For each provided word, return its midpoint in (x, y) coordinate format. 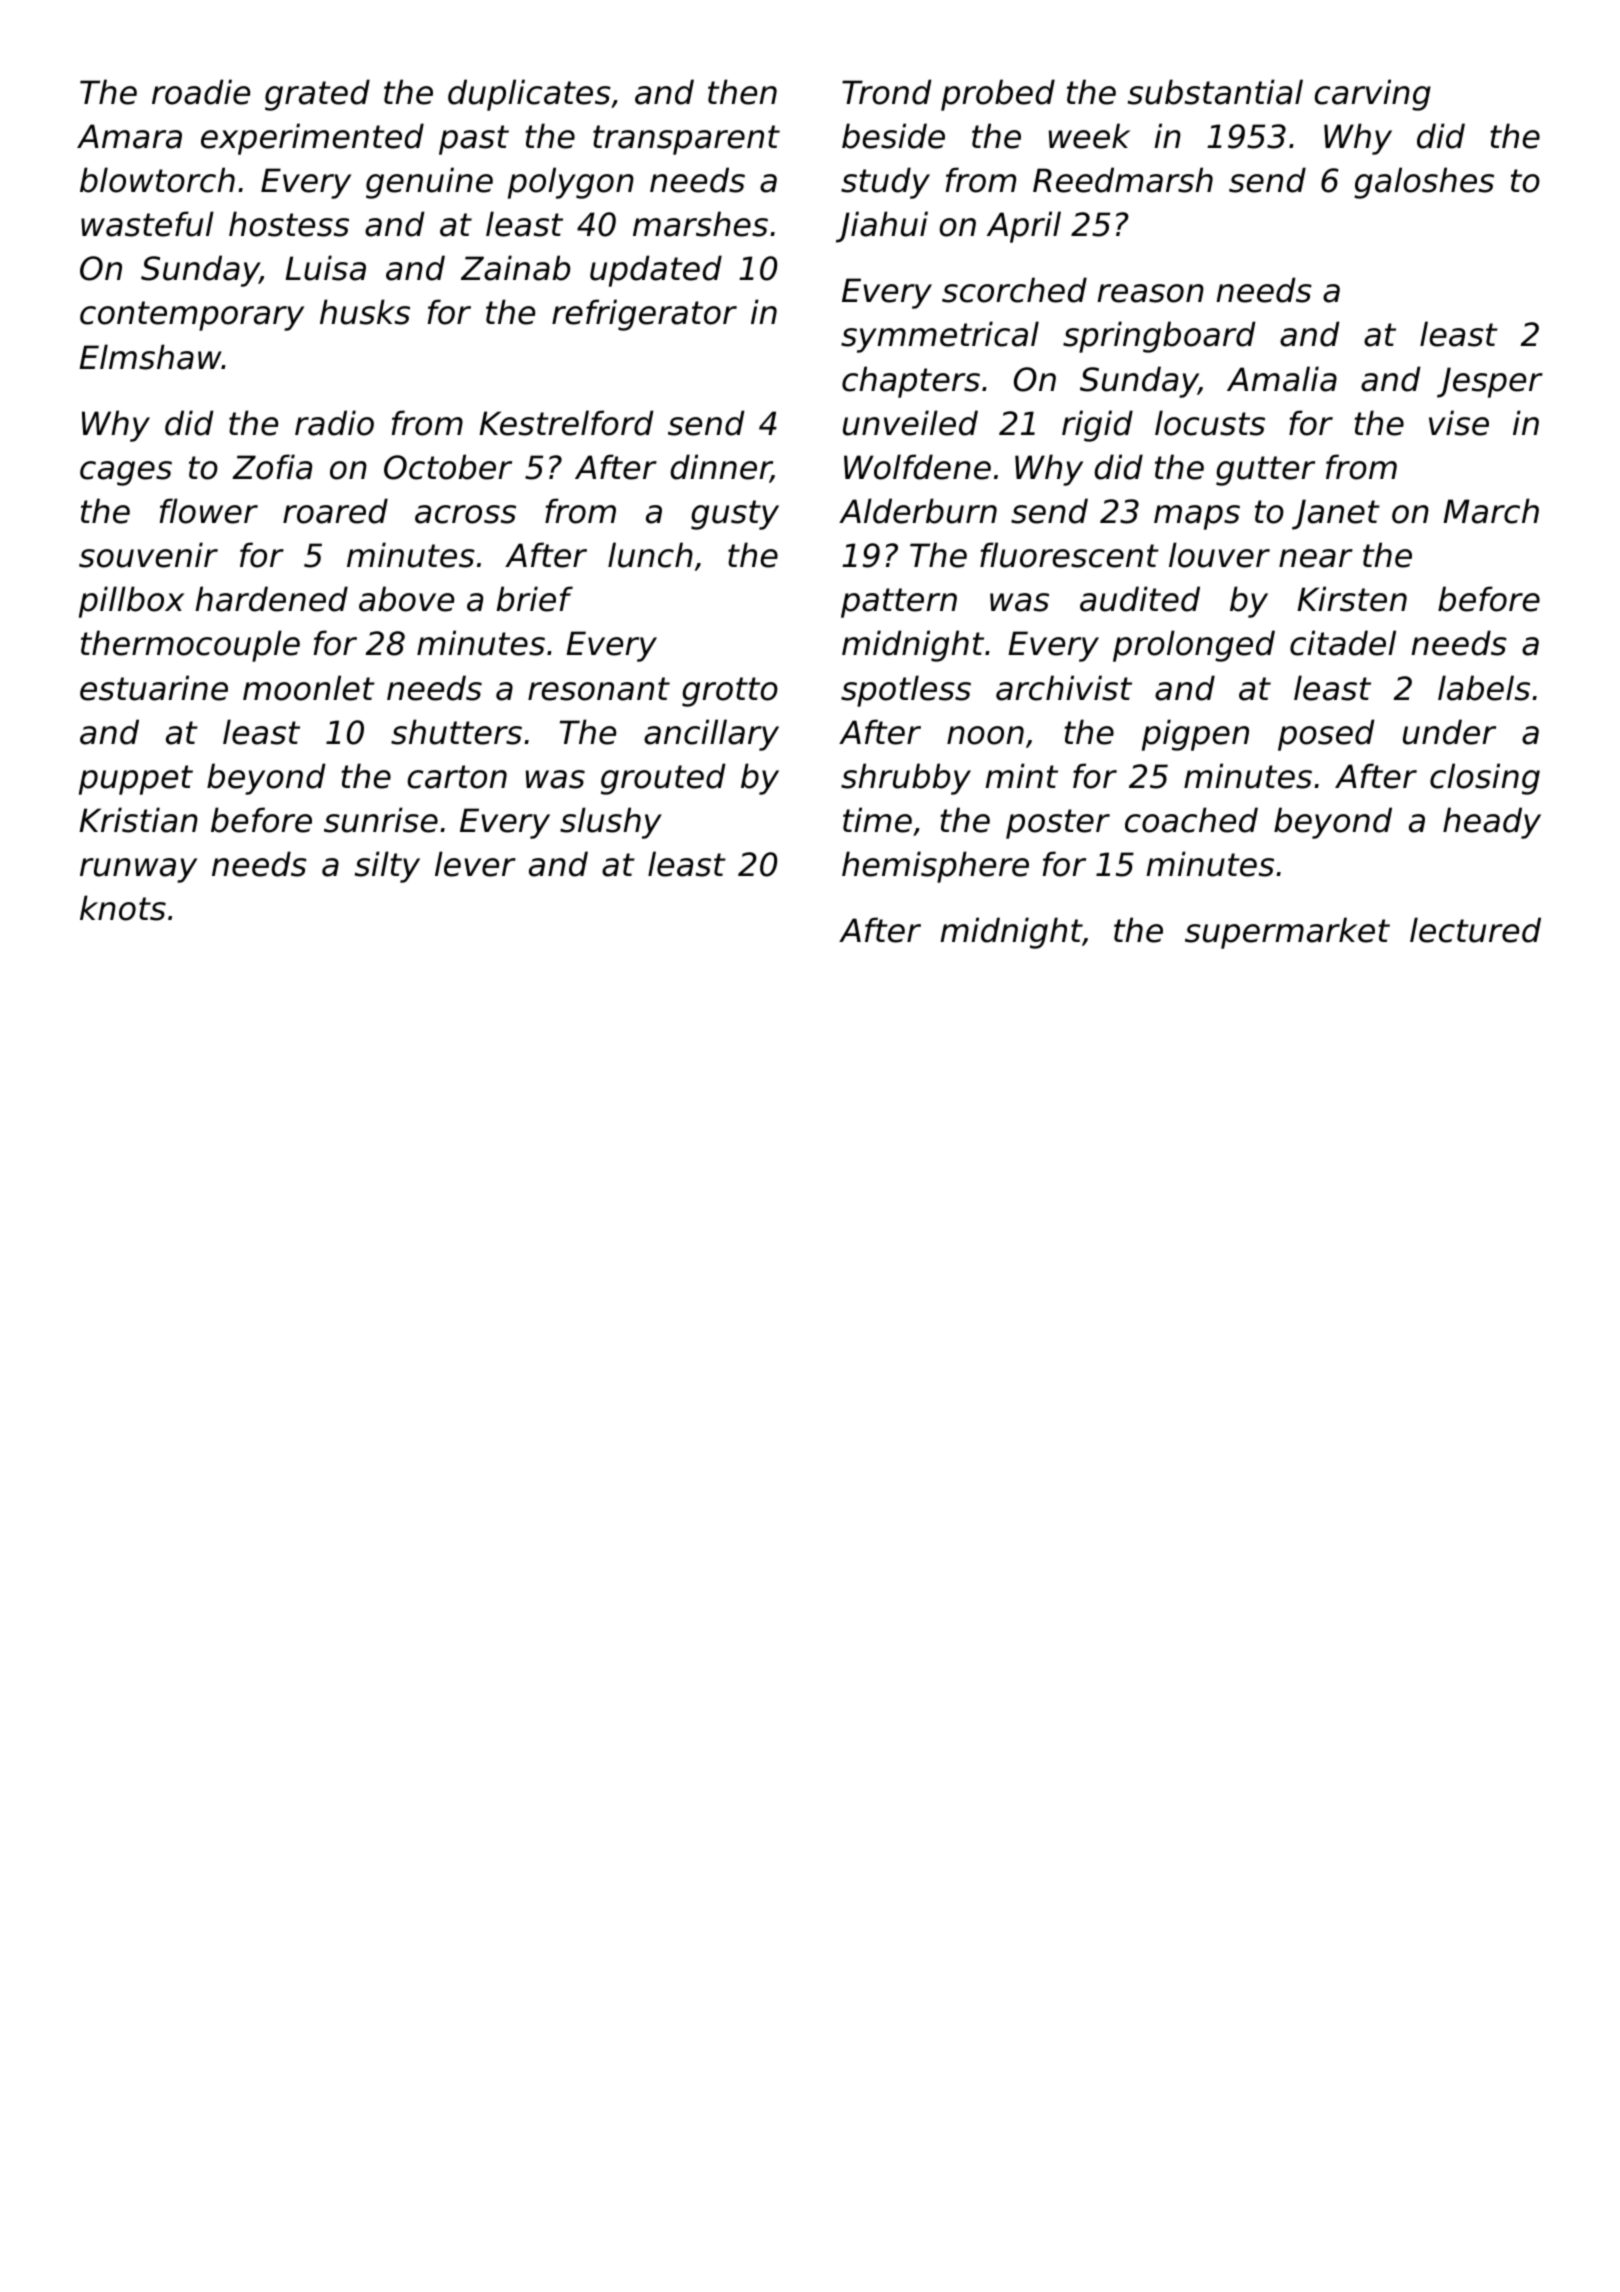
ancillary (711, 735)
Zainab (515, 268)
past (474, 140)
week (1089, 136)
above (406, 599)
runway (138, 870)
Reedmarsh (1123, 180)
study (885, 183)
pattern (899, 603)
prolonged (1194, 646)
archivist (1064, 688)
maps (1197, 517)
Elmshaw (150, 357)
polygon (571, 183)
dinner (720, 468)
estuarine (154, 688)
